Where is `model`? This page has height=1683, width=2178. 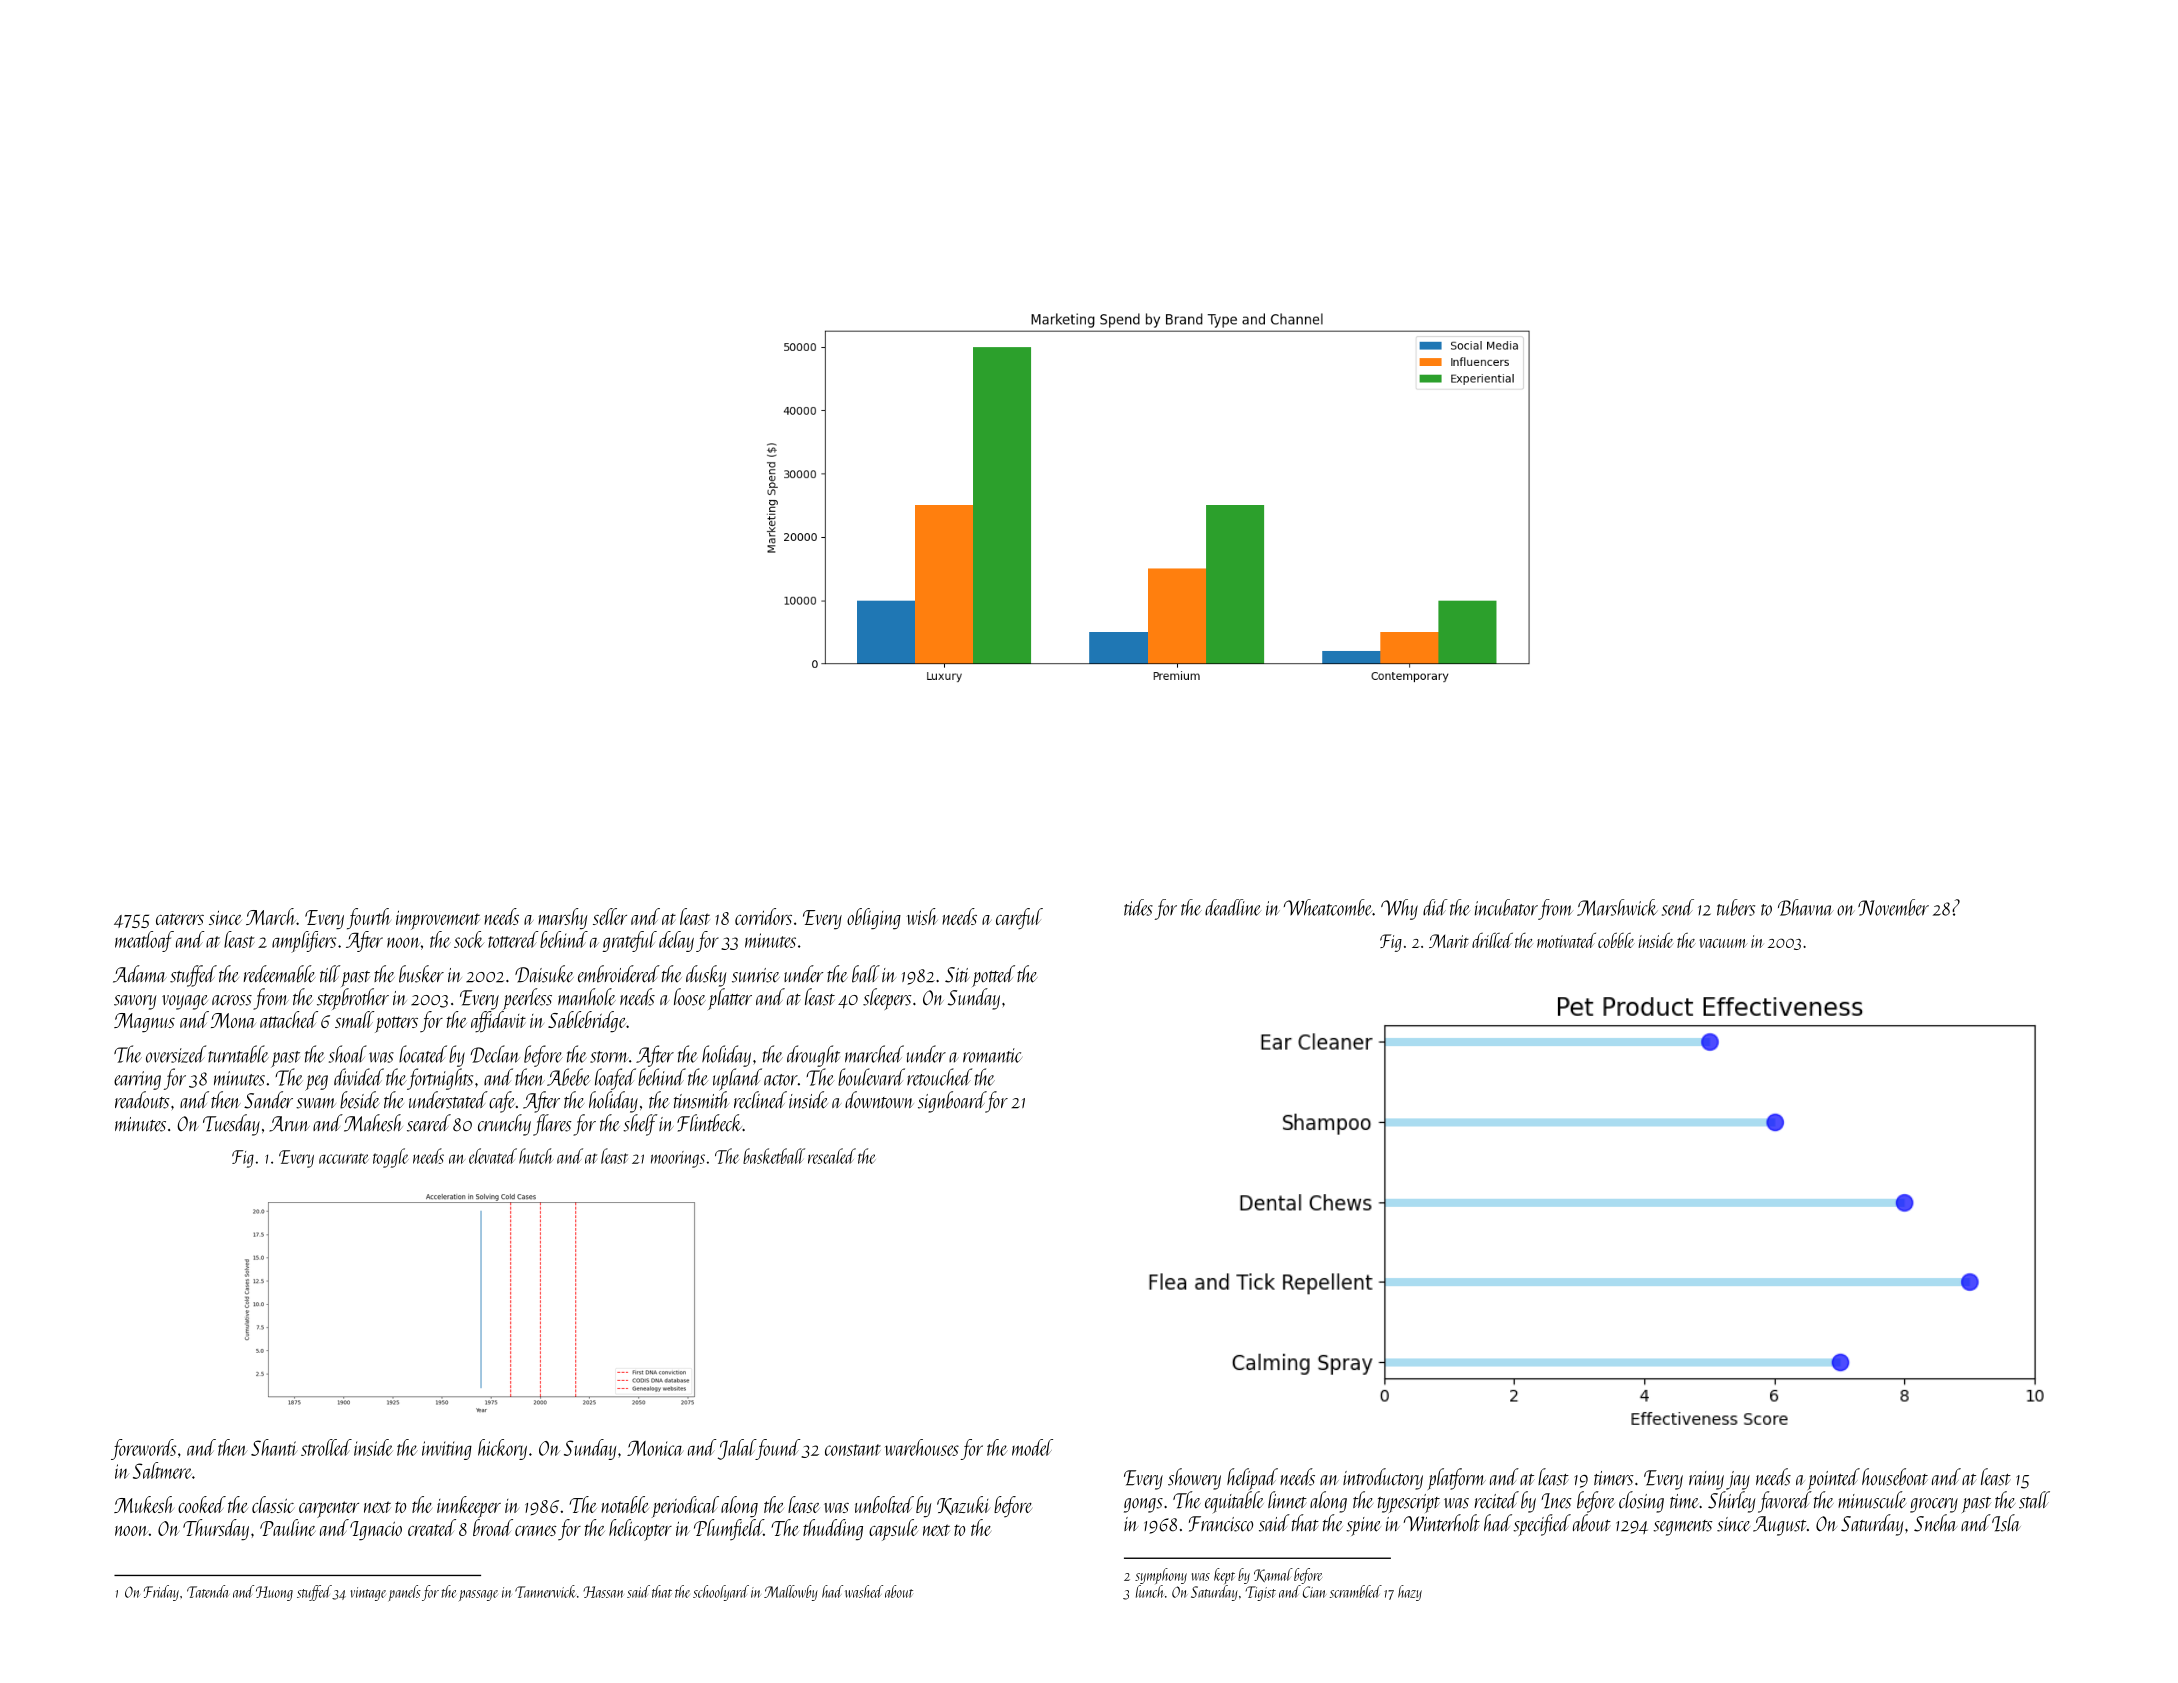 model is located at coordinates (1032, 1447).
